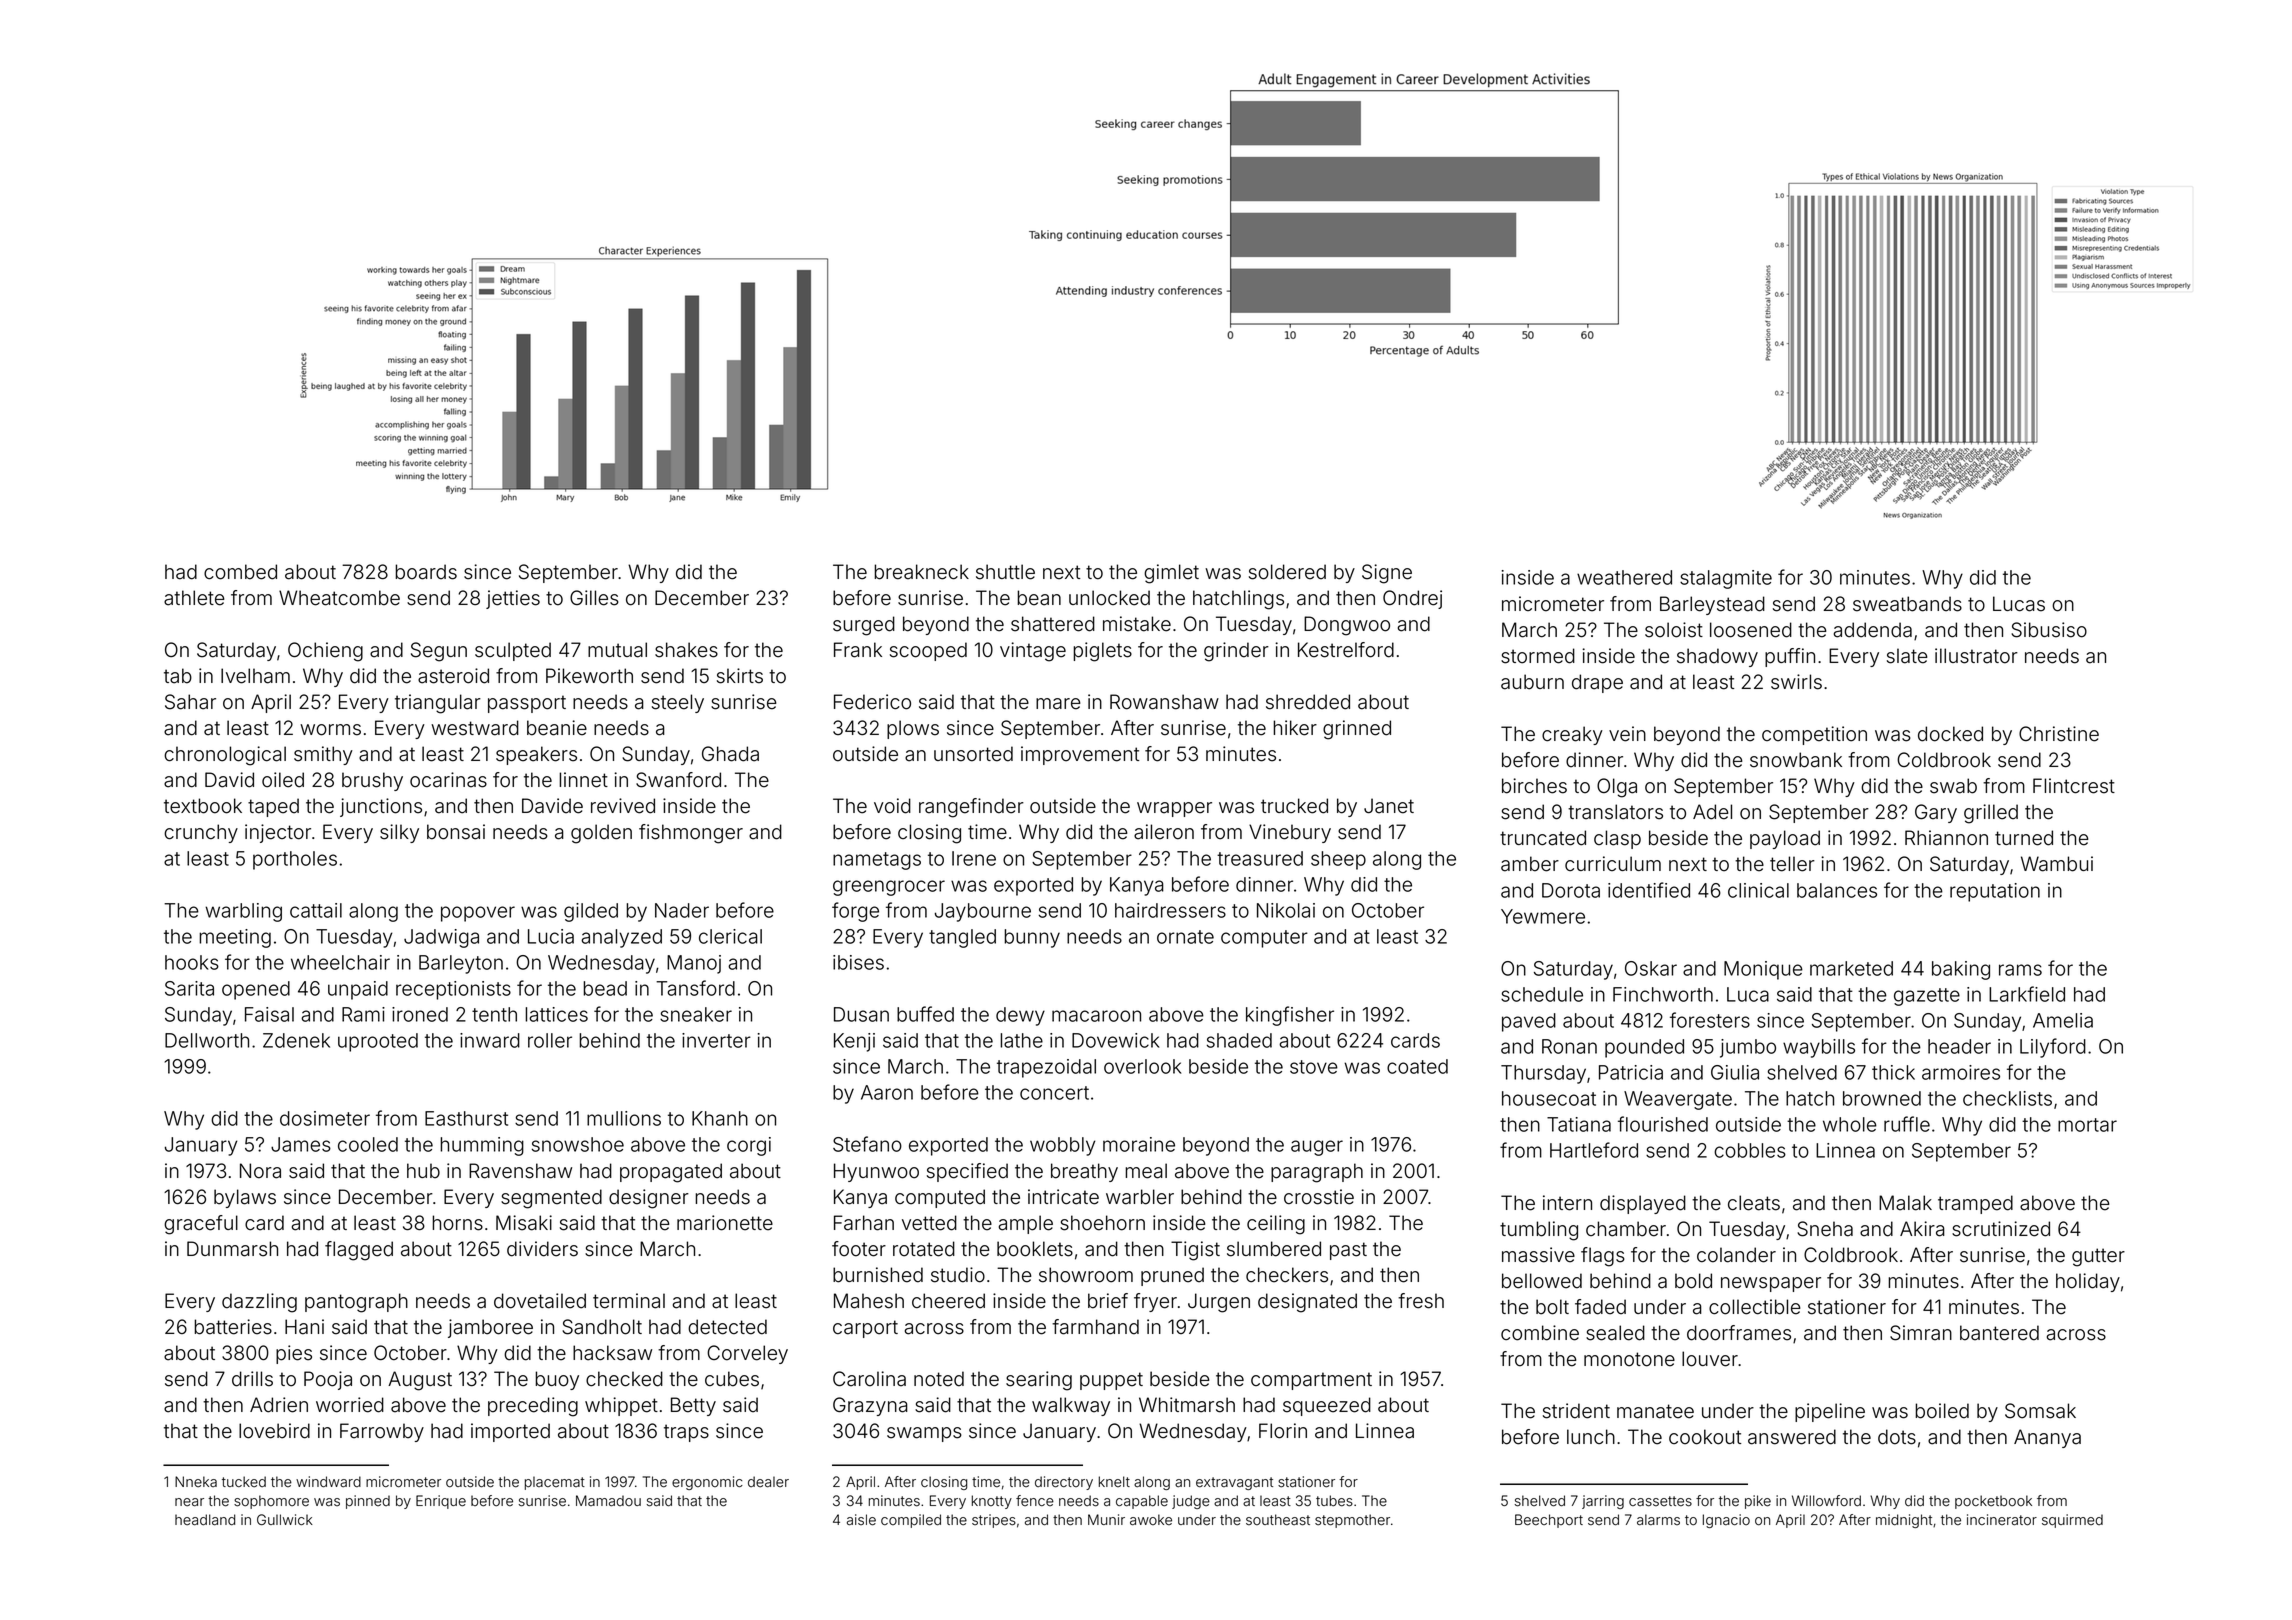 The image size is (2292, 1620). What do you see at coordinates (983, 912) in the screenshot?
I see `Jaybourne` at bounding box center [983, 912].
